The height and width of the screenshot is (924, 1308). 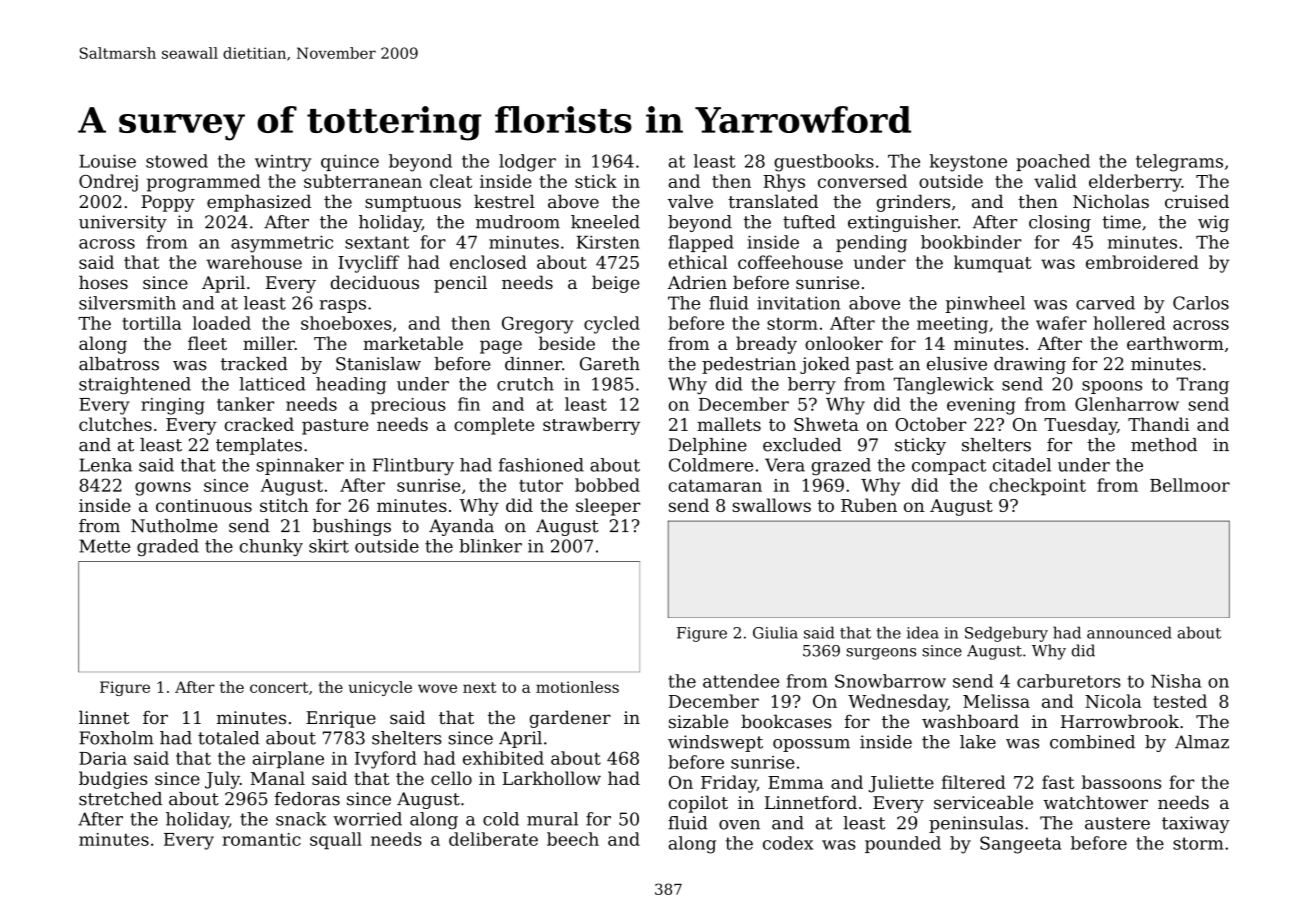 What do you see at coordinates (1142, 262) in the screenshot?
I see `embroidered` at bounding box center [1142, 262].
